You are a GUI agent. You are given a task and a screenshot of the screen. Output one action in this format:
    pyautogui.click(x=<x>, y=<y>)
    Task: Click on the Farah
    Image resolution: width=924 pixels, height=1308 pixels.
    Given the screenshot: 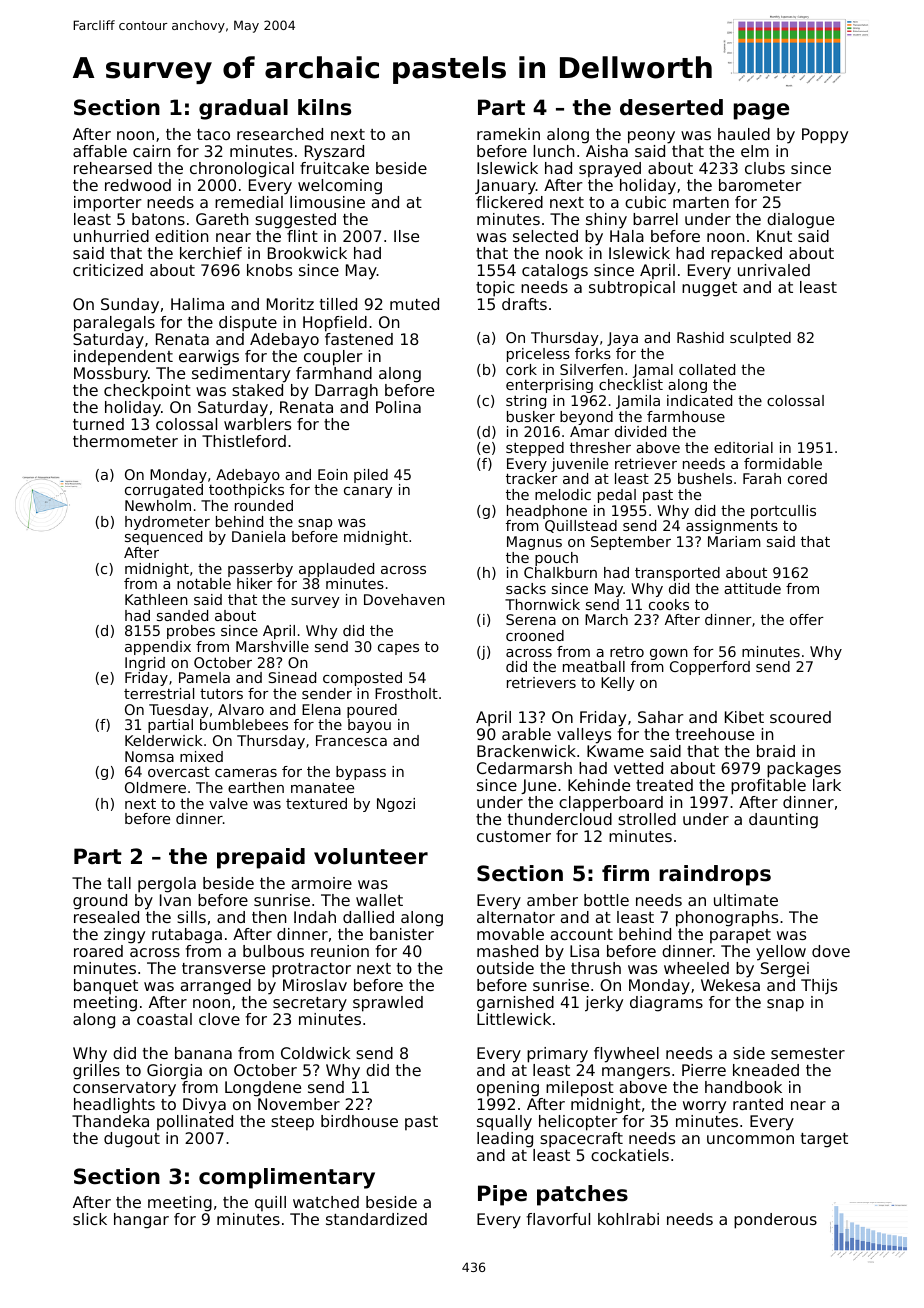 What is the action you would take?
    pyautogui.click(x=762, y=478)
